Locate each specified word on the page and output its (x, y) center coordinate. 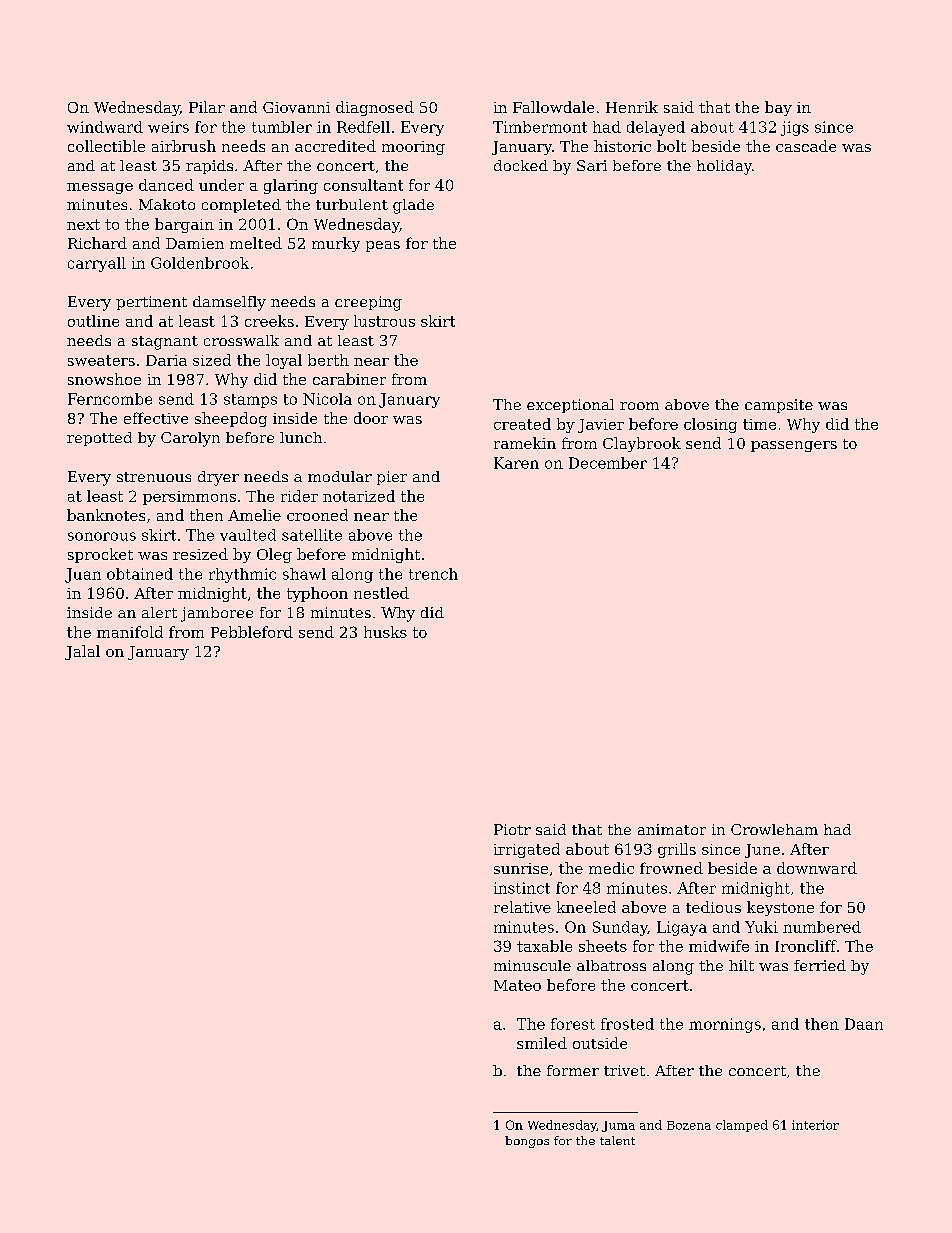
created (522, 424)
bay (778, 108)
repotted (99, 439)
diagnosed (375, 108)
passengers (794, 446)
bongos (527, 1142)
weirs (168, 127)
